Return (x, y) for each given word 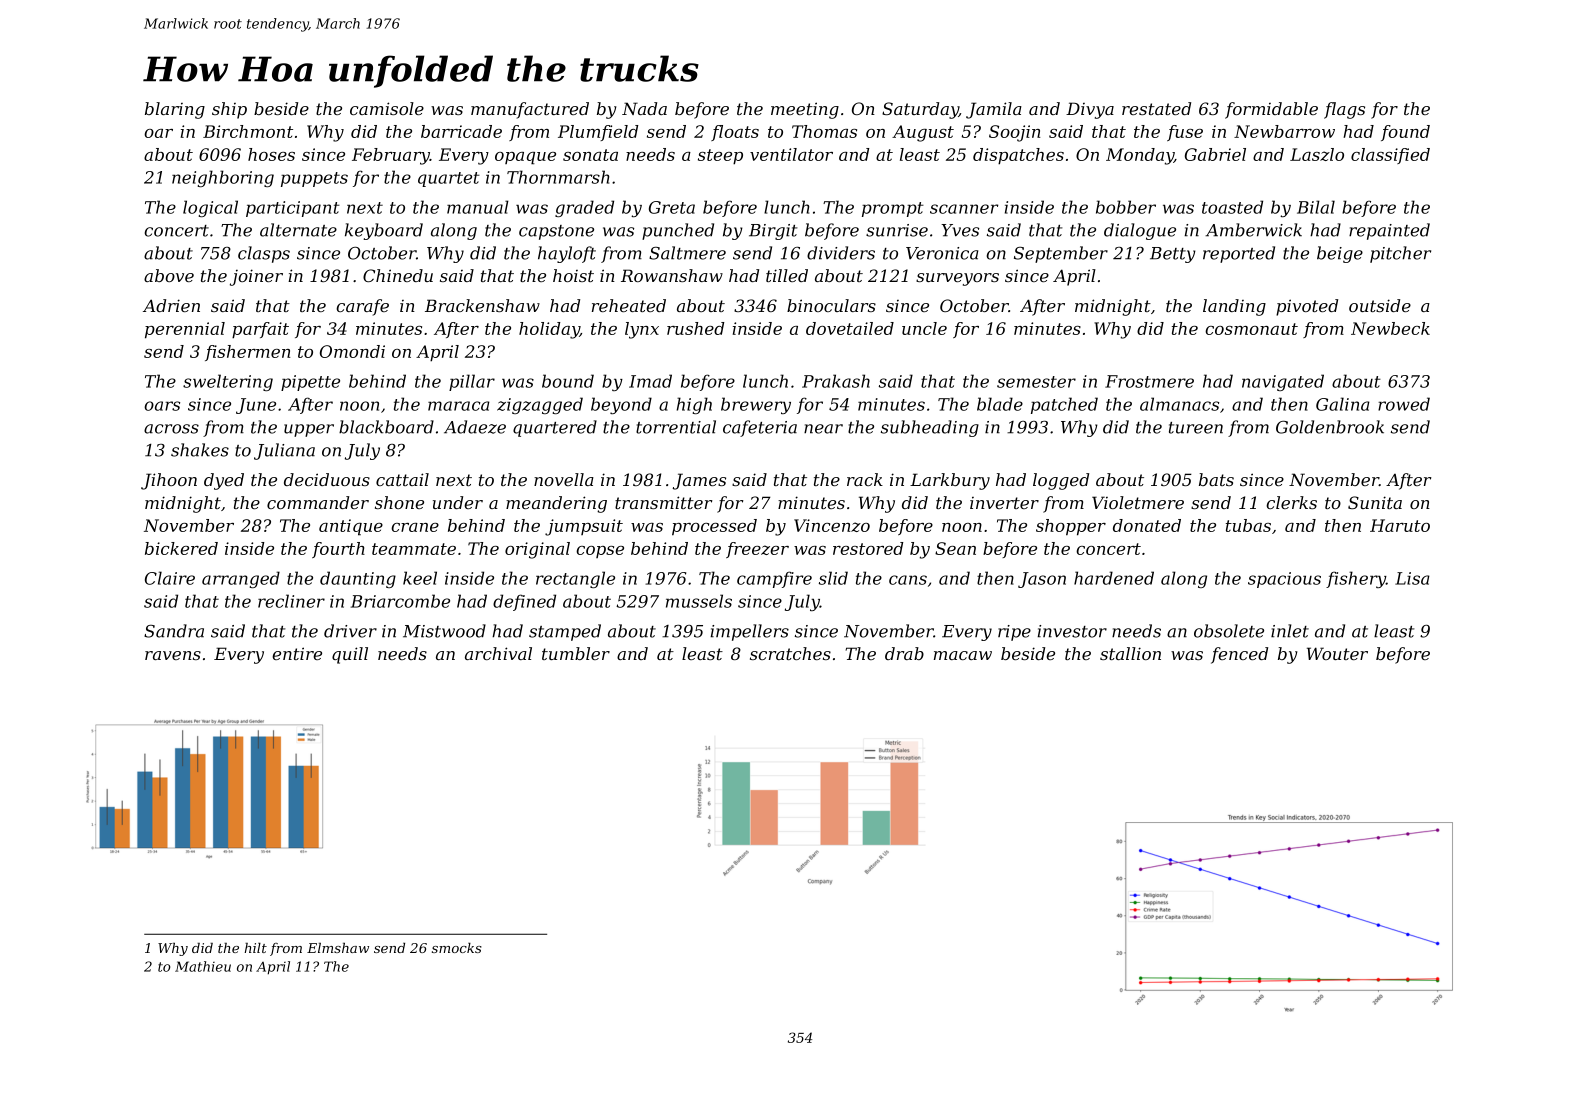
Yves (960, 230)
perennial (185, 330)
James (699, 481)
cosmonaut (1251, 329)
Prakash (836, 381)
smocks (457, 948)
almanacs (1179, 404)
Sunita (1375, 502)
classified (1390, 156)
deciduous (327, 479)
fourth (338, 550)
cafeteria (760, 428)
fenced (1239, 655)
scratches (790, 653)
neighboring (223, 178)
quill (350, 655)
